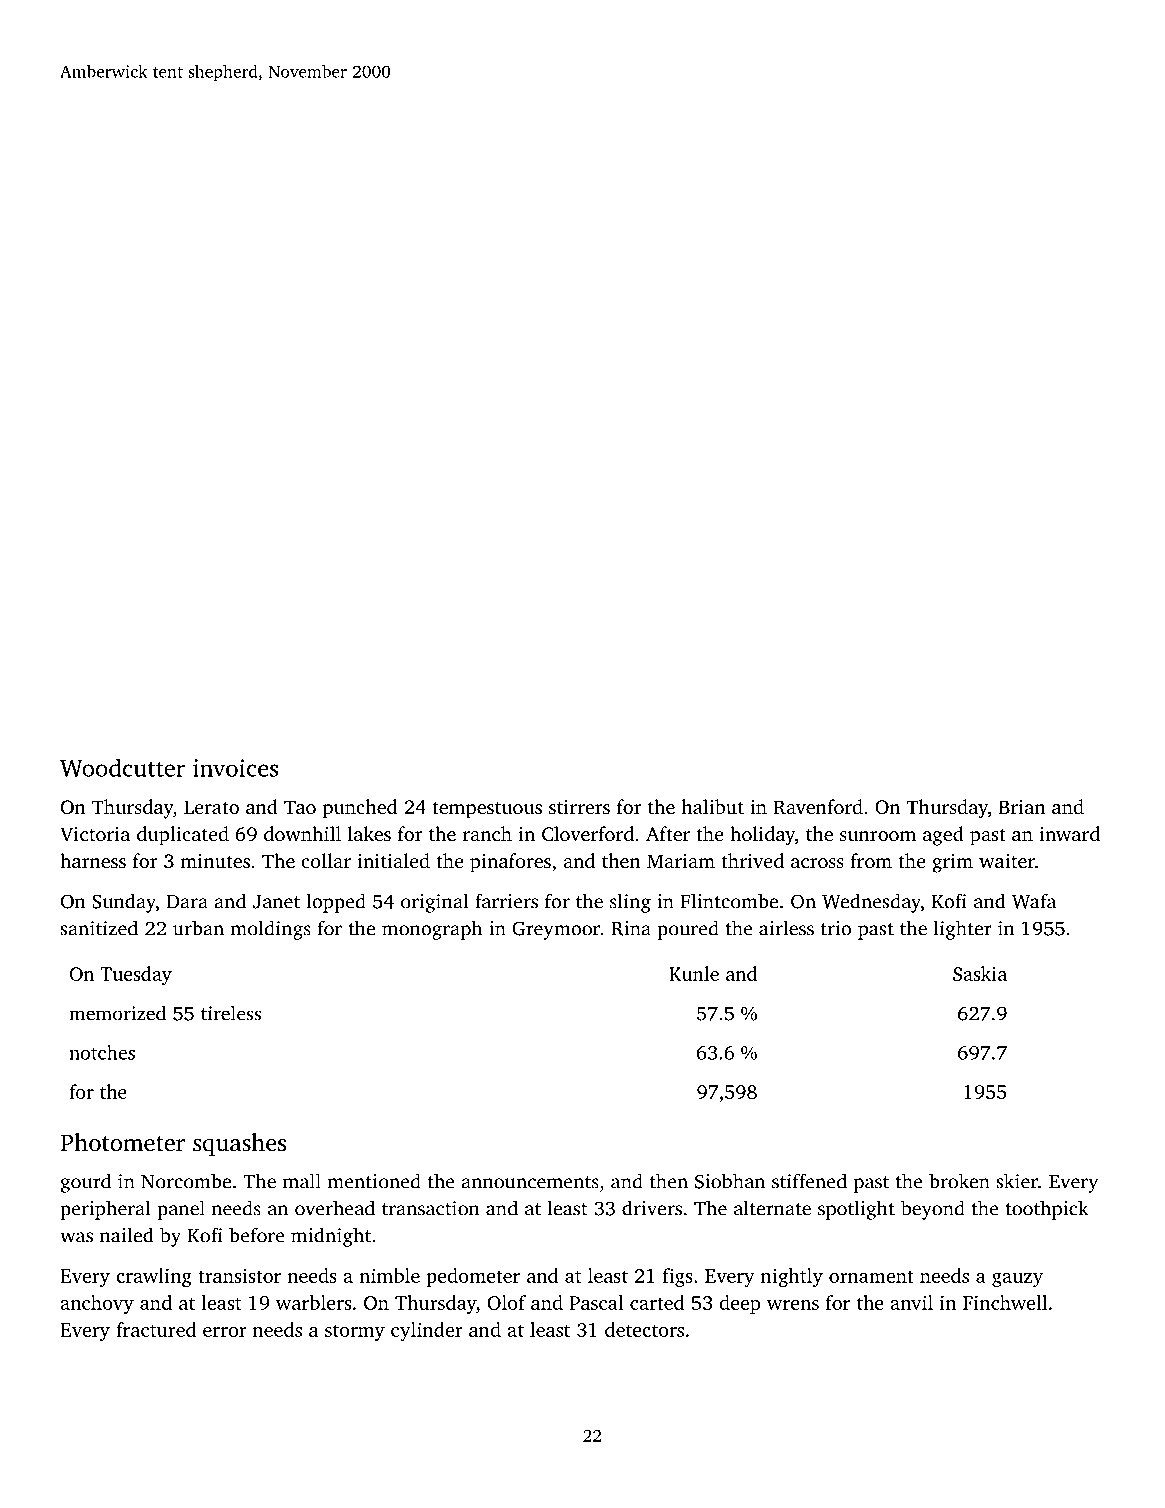 This screenshot has height=1508, width=1165. Describe the element at coordinates (1034, 901) in the screenshot. I see `Wafa` at that location.
